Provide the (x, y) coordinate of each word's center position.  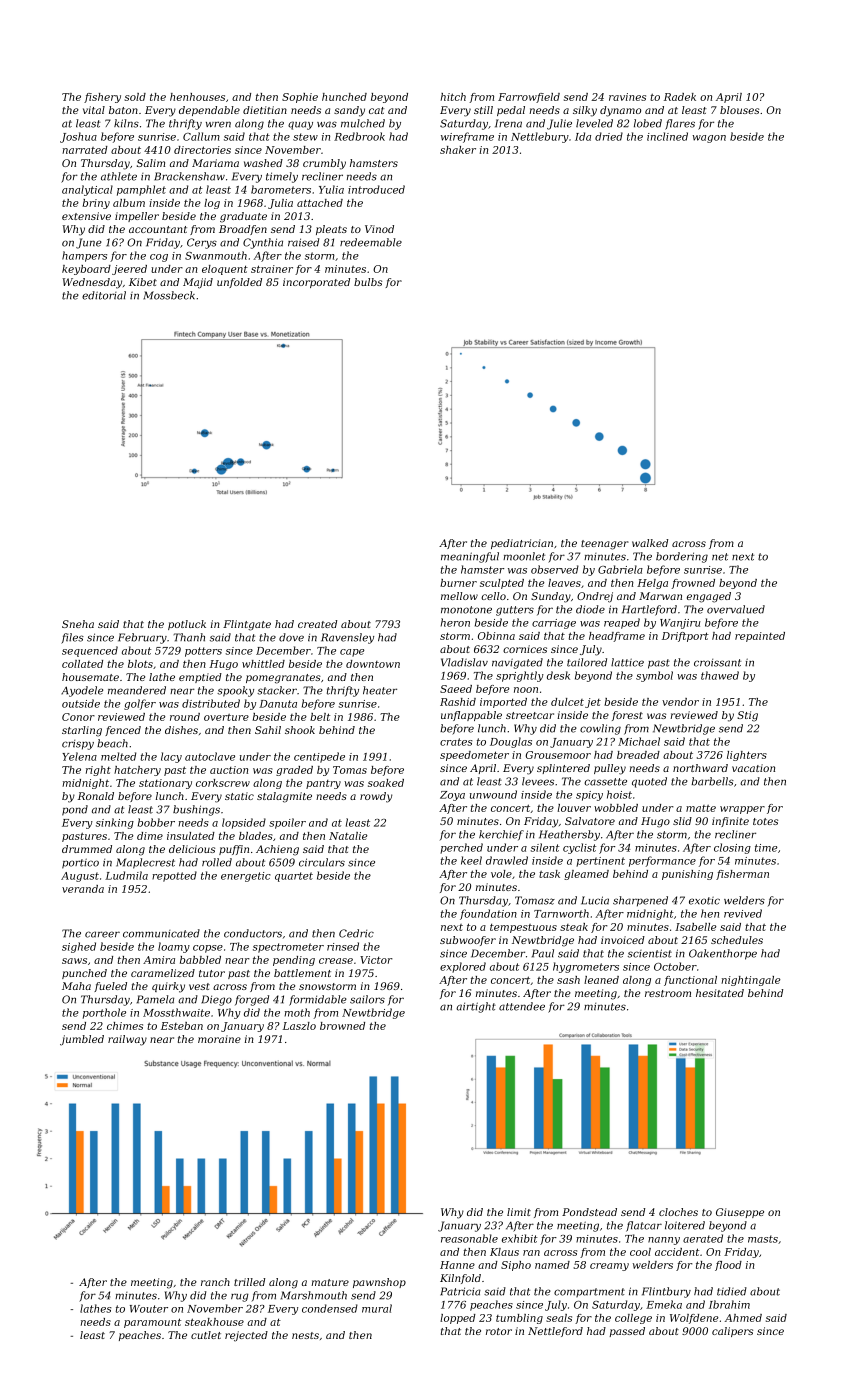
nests (305, 1335)
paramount (152, 1323)
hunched (344, 97)
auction (229, 770)
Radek (680, 97)
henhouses (197, 97)
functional (690, 981)
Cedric (356, 933)
